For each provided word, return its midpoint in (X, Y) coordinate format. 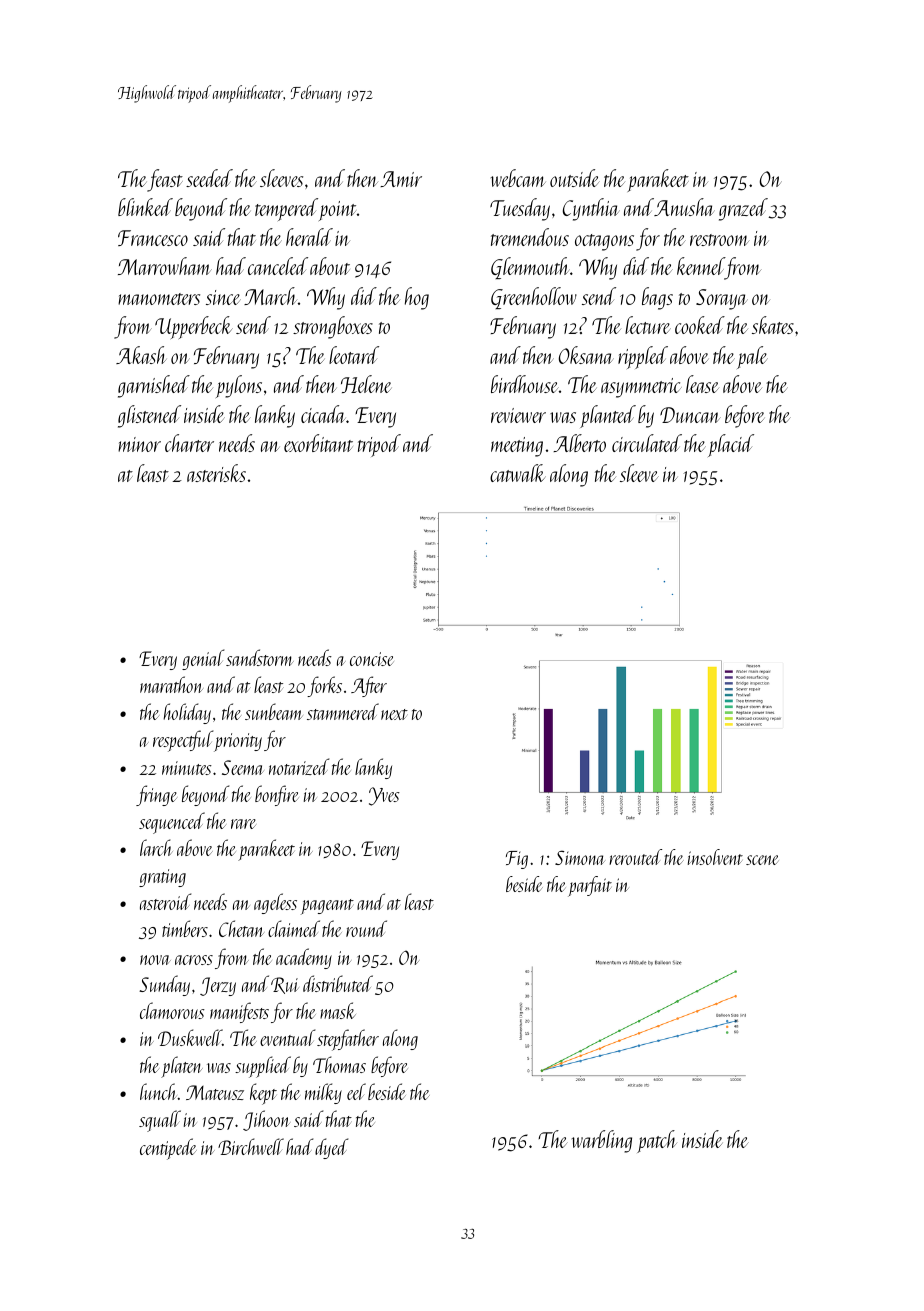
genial (203, 659)
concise (371, 659)
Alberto (579, 443)
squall (160, 1121)
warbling (602, 1141)
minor (139, 444)
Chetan (241, 928)
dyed (331, 1148)
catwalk (518, 473)
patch (657, 1141)
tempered (286, 209)
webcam (518, 178)
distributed (338, 983)
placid (731, 445)
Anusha (684, 207)
